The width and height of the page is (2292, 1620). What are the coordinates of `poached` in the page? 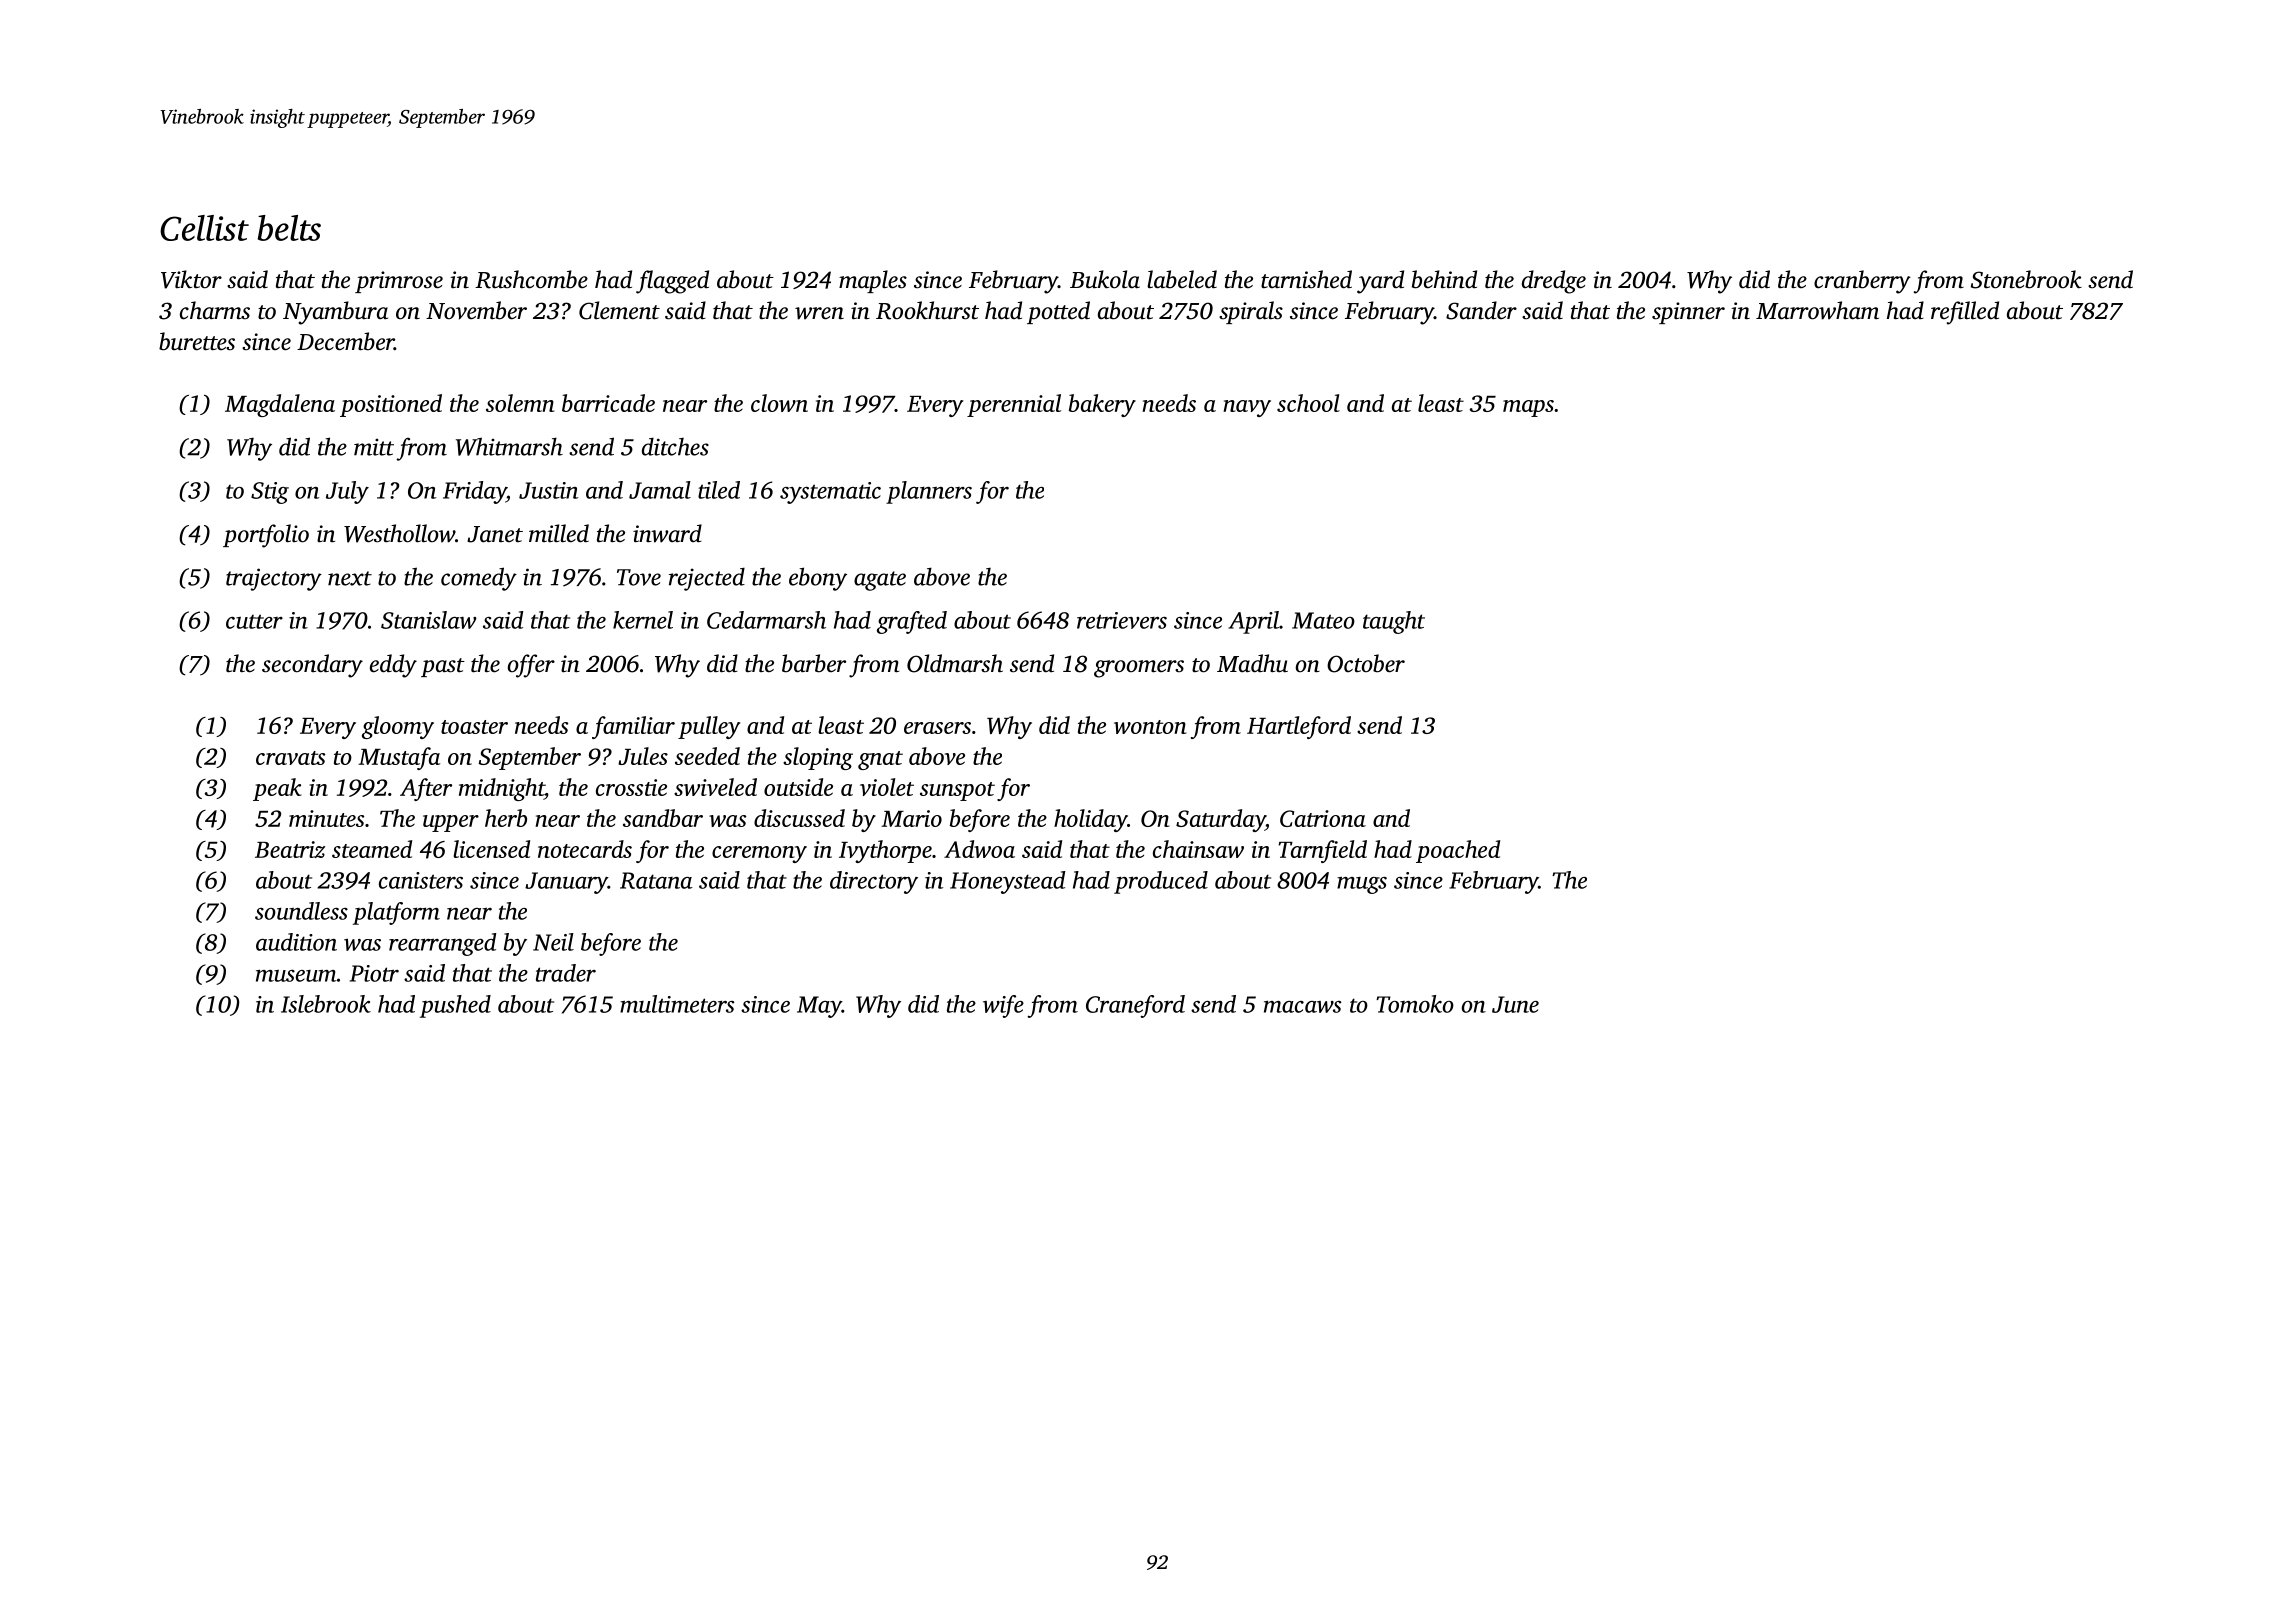 It's located at (1458, 851).
